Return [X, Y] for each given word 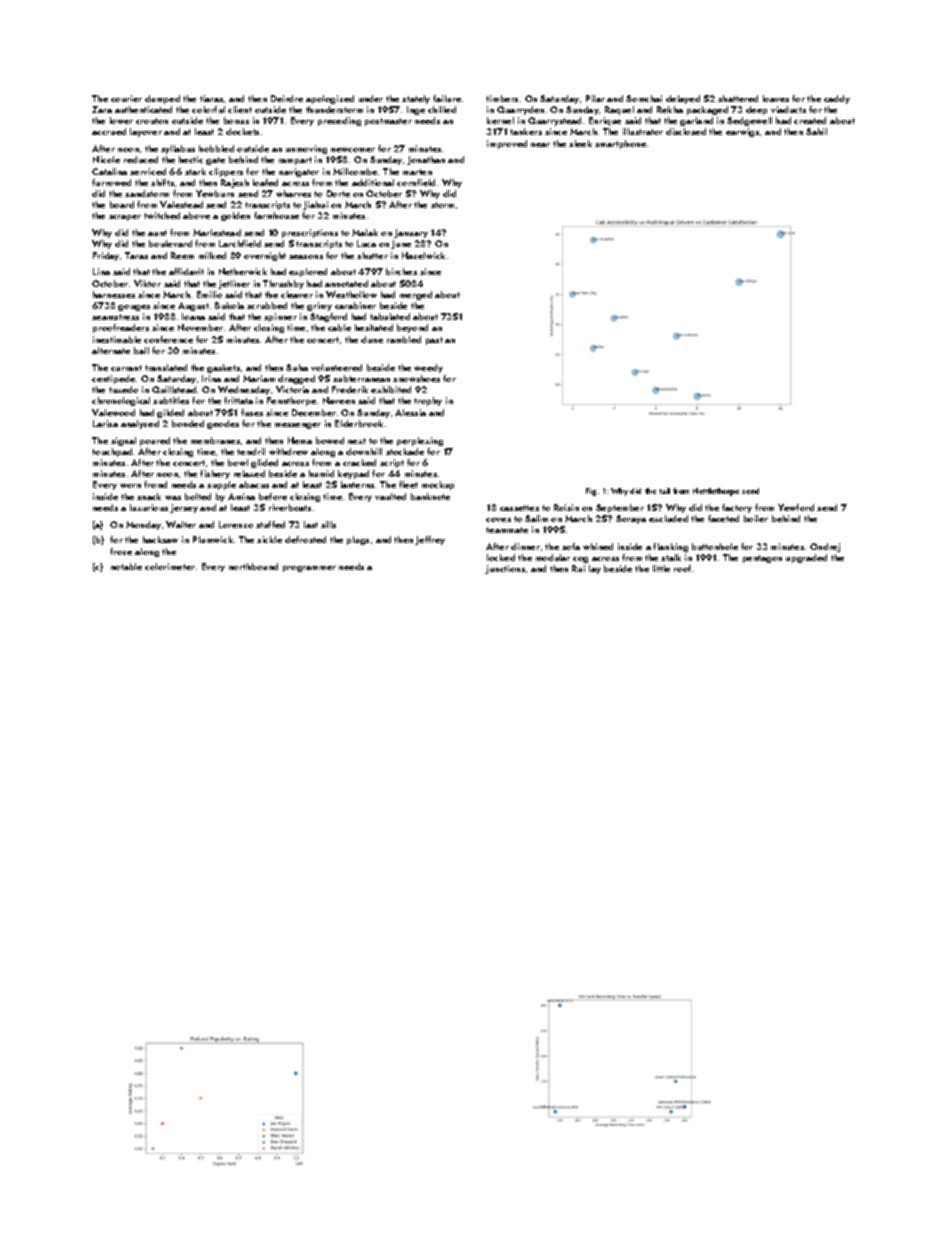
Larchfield [240, 243]
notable [126, 566]
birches [401, 271]
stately [416, 99]
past [434, 341]
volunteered [336, 367]
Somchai [644, 98]
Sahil [816, 131]
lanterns [357, 484]
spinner [280, 317]
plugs [358, 540]
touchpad [112, 452]
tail [664, 491]
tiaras [211, 98]
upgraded [806, 558]
